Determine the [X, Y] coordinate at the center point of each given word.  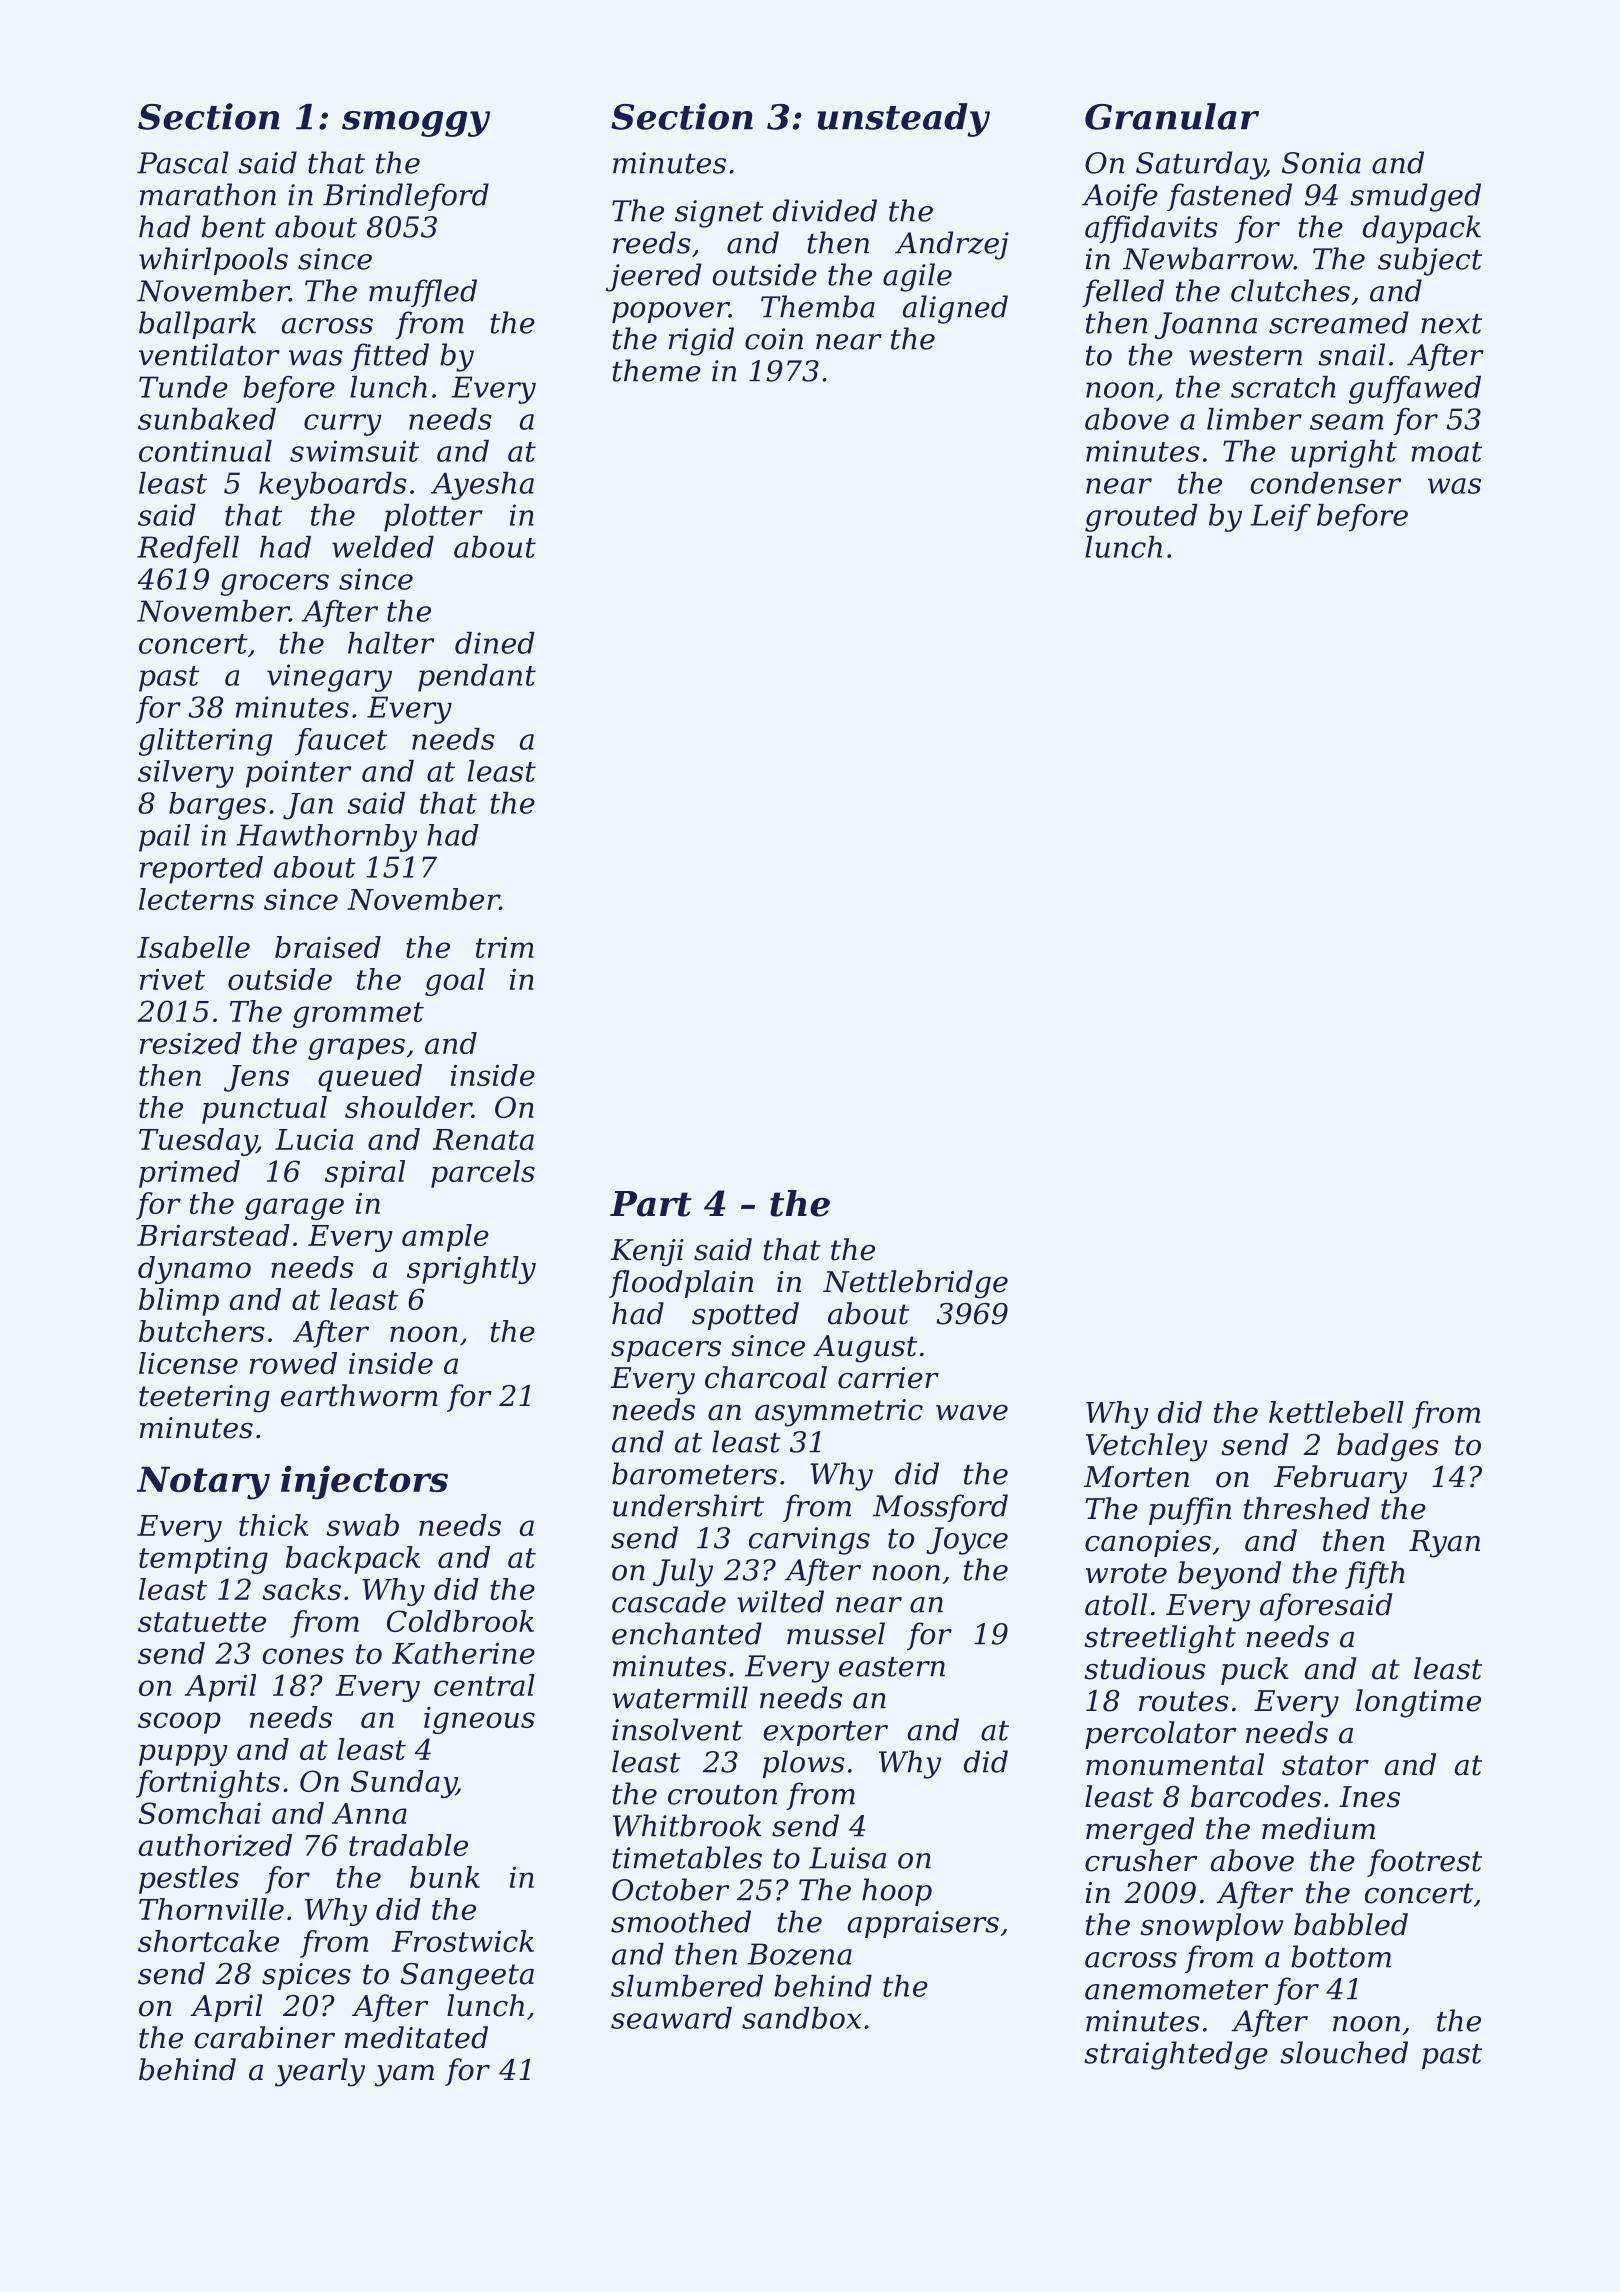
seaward [671, 2018]
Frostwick [462, 1941]
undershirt [688, 1505]
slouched [1344, 2052]
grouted [1141, 518]
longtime [1418, 1703]
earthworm [359, 1395]
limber [1254, 419]
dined [495, 643]
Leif [1281, 518]
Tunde [183, 387]
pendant [477, 678]
